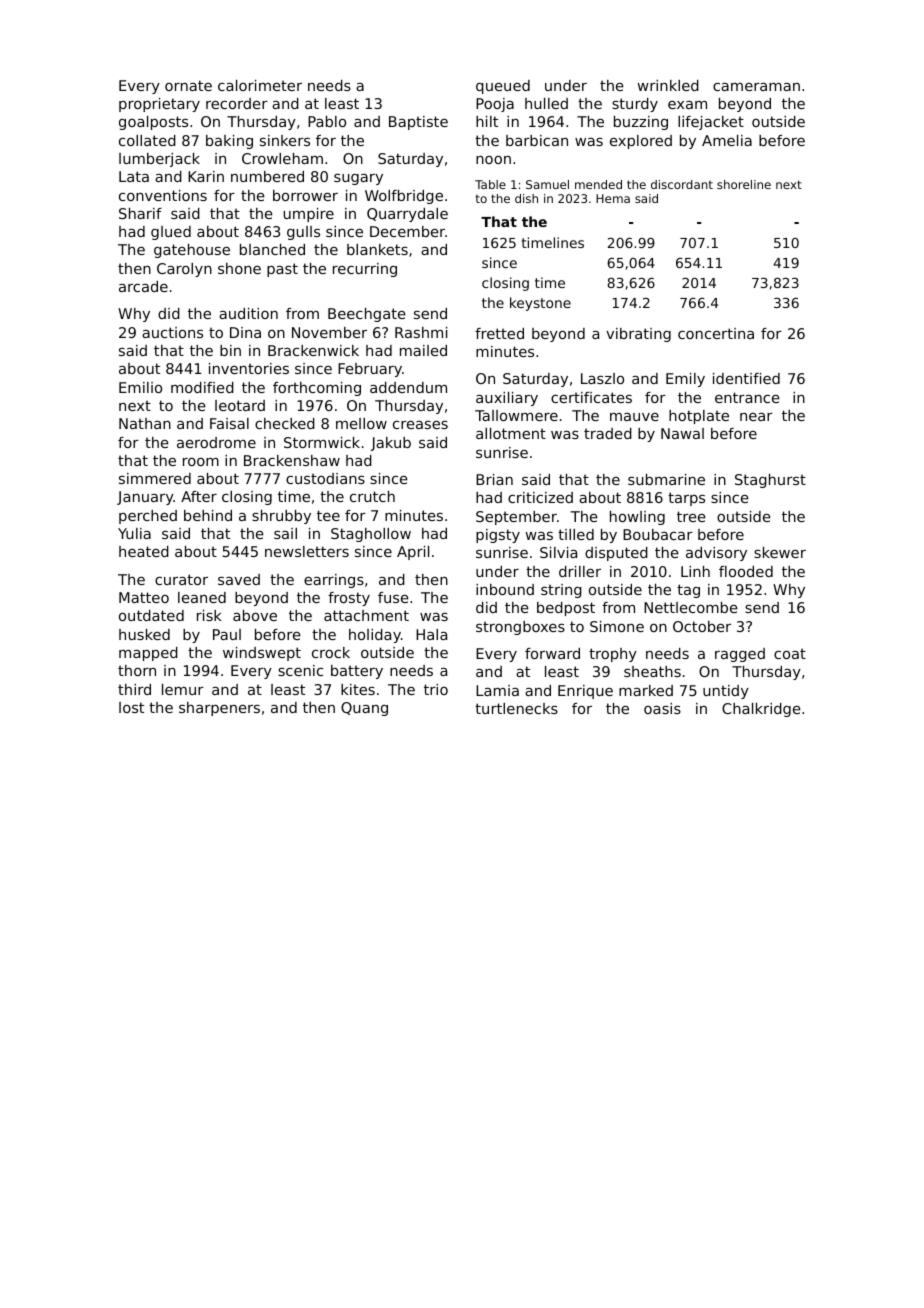  What do you see at coordinates (436, 689) in the screenshot?
I see `trio` at bounding box center [436, 689].
